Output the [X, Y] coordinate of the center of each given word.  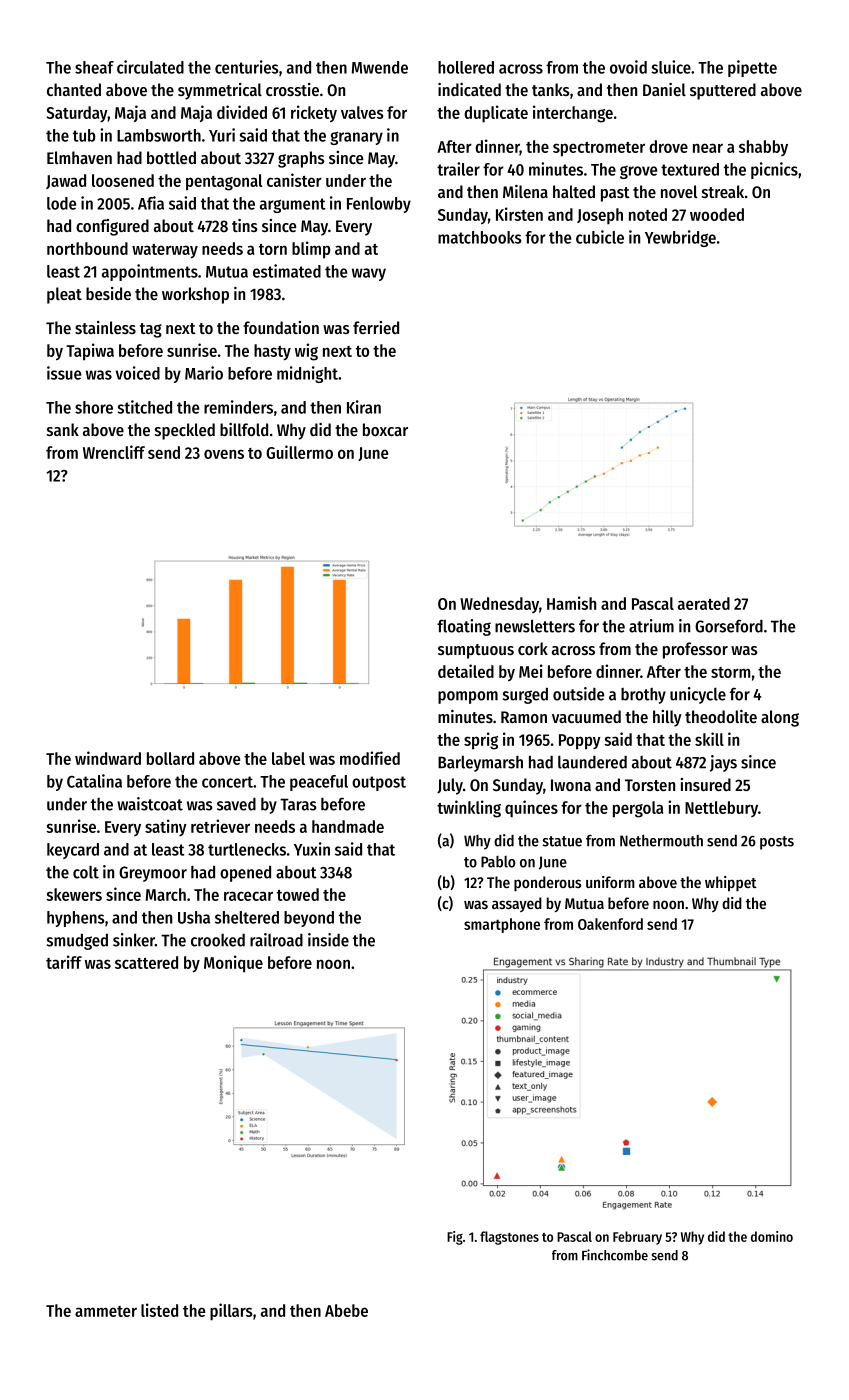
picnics [774, 170]
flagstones [509, 1238]
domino [772, 1236]
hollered [466, 67]
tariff [64, 962]
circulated [150, 67]
